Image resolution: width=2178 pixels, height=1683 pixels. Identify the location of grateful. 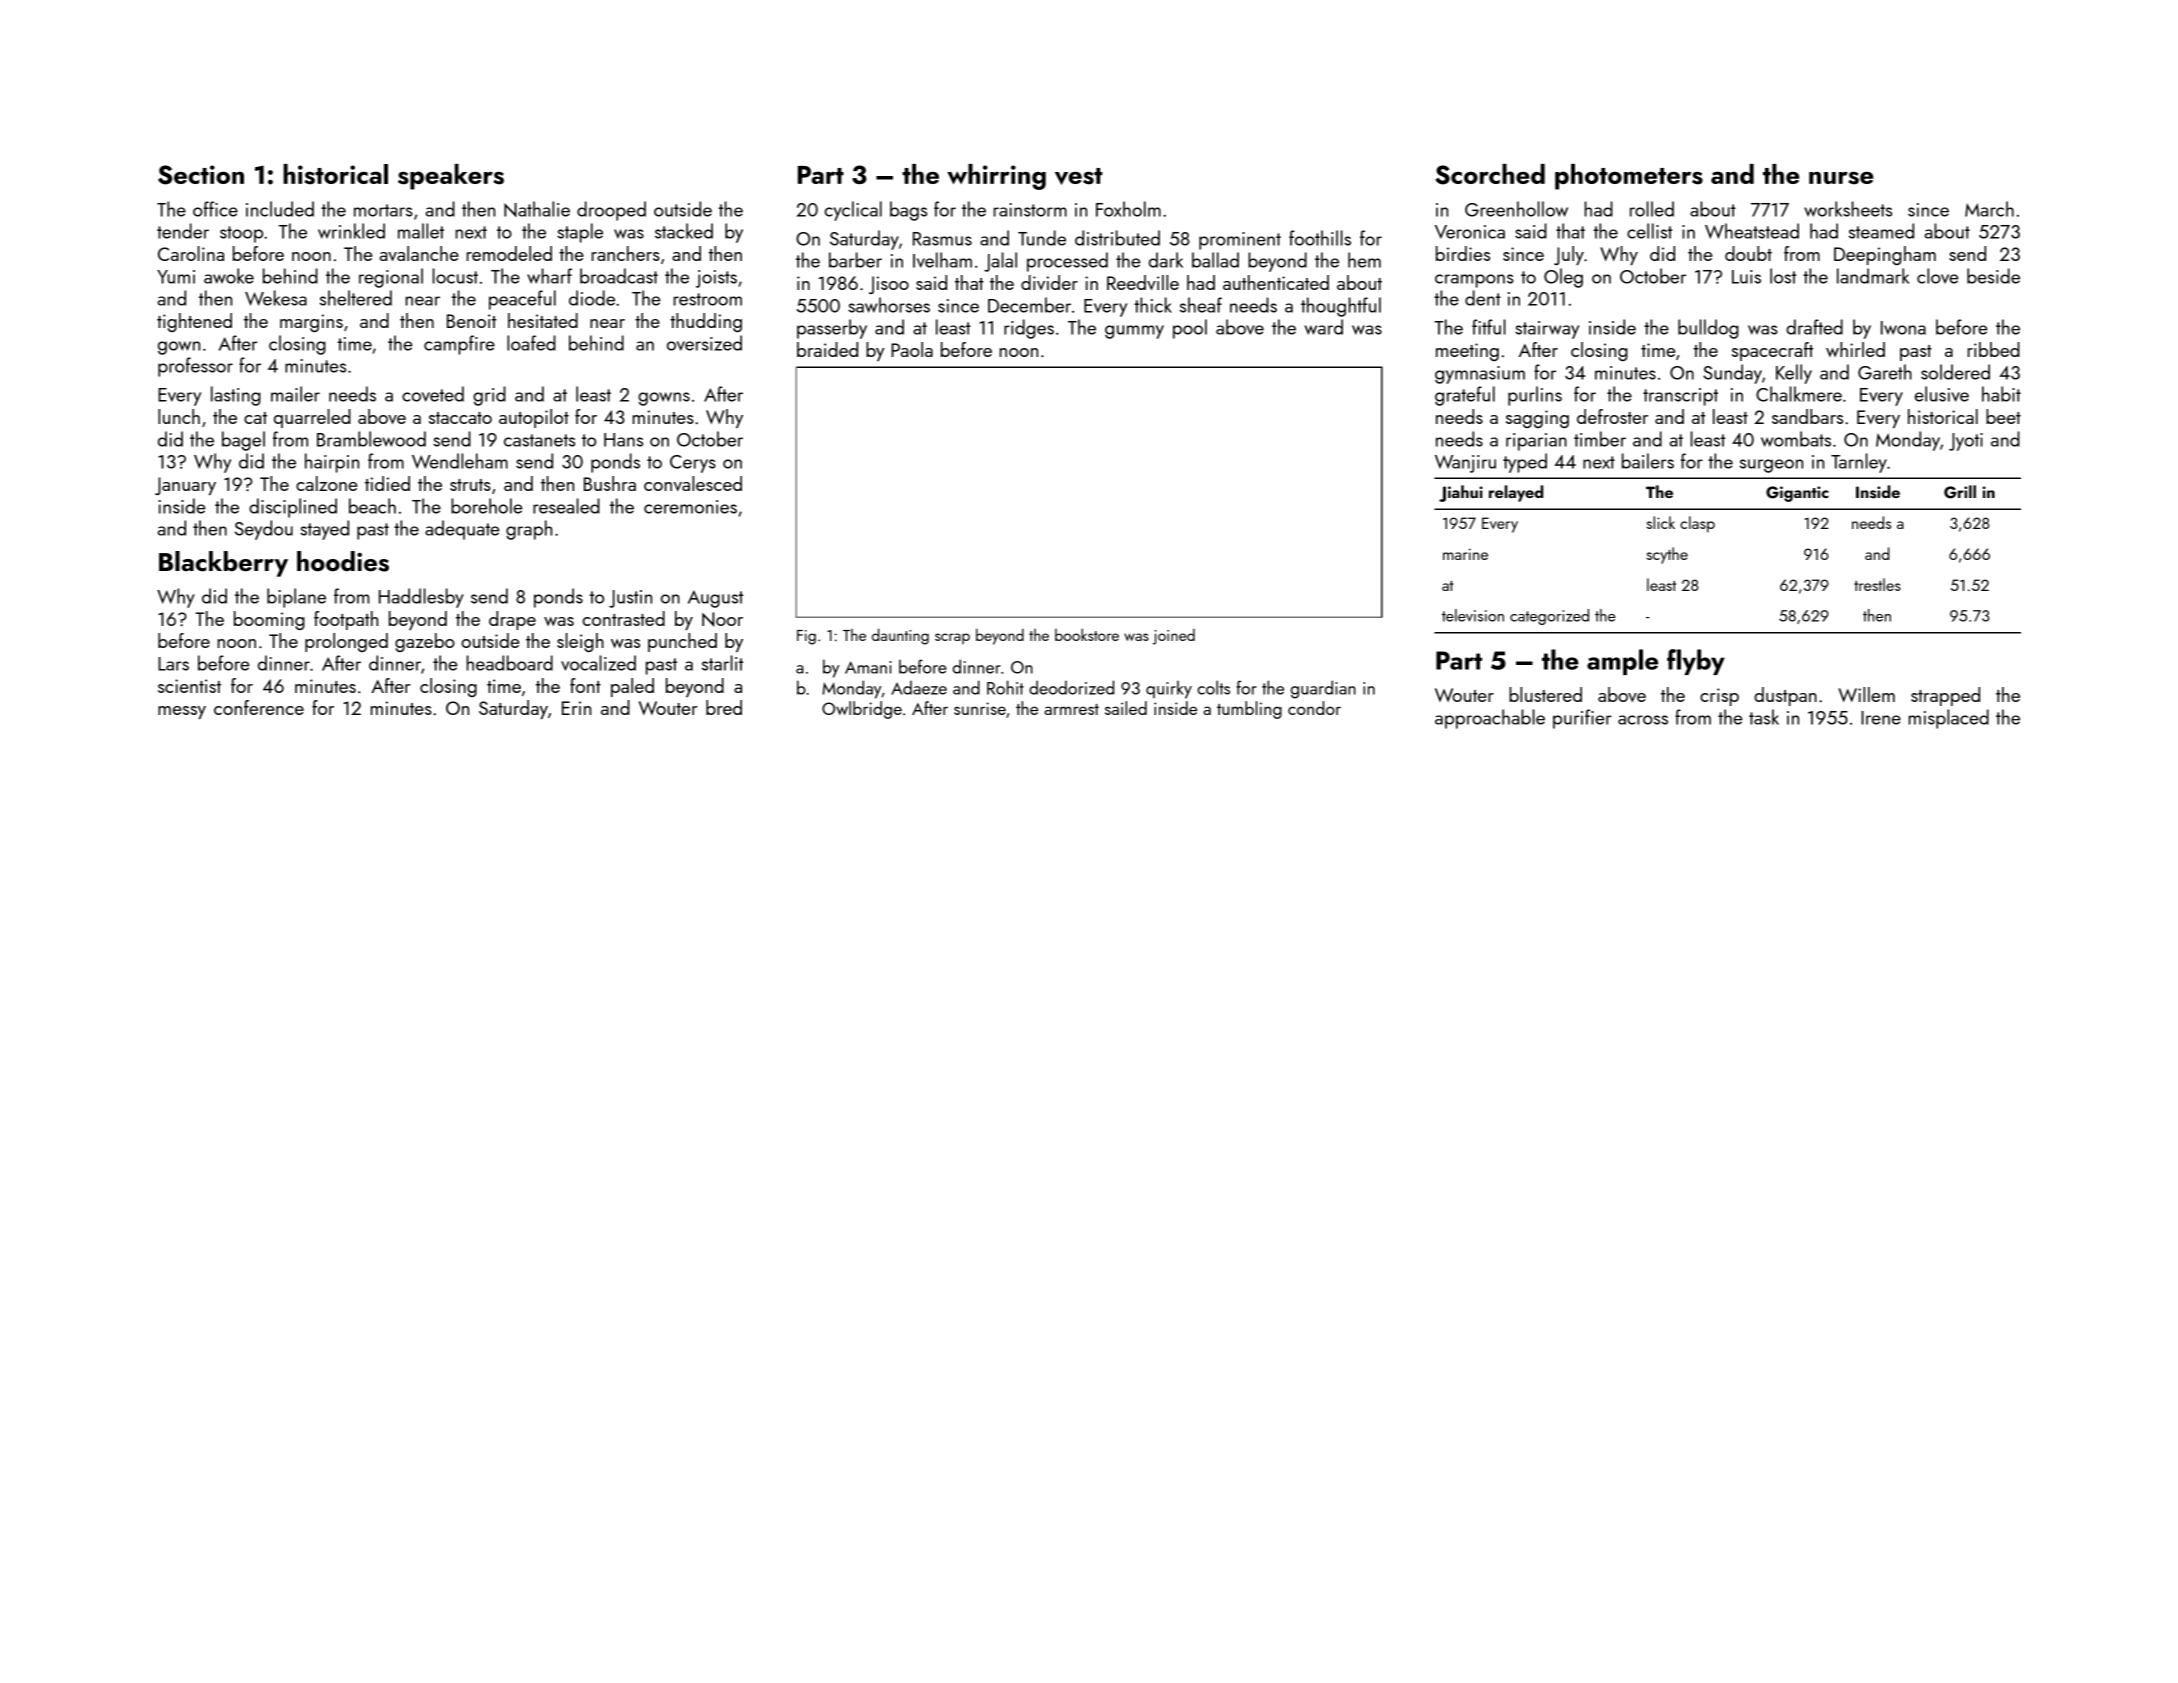
(1465, 396).
